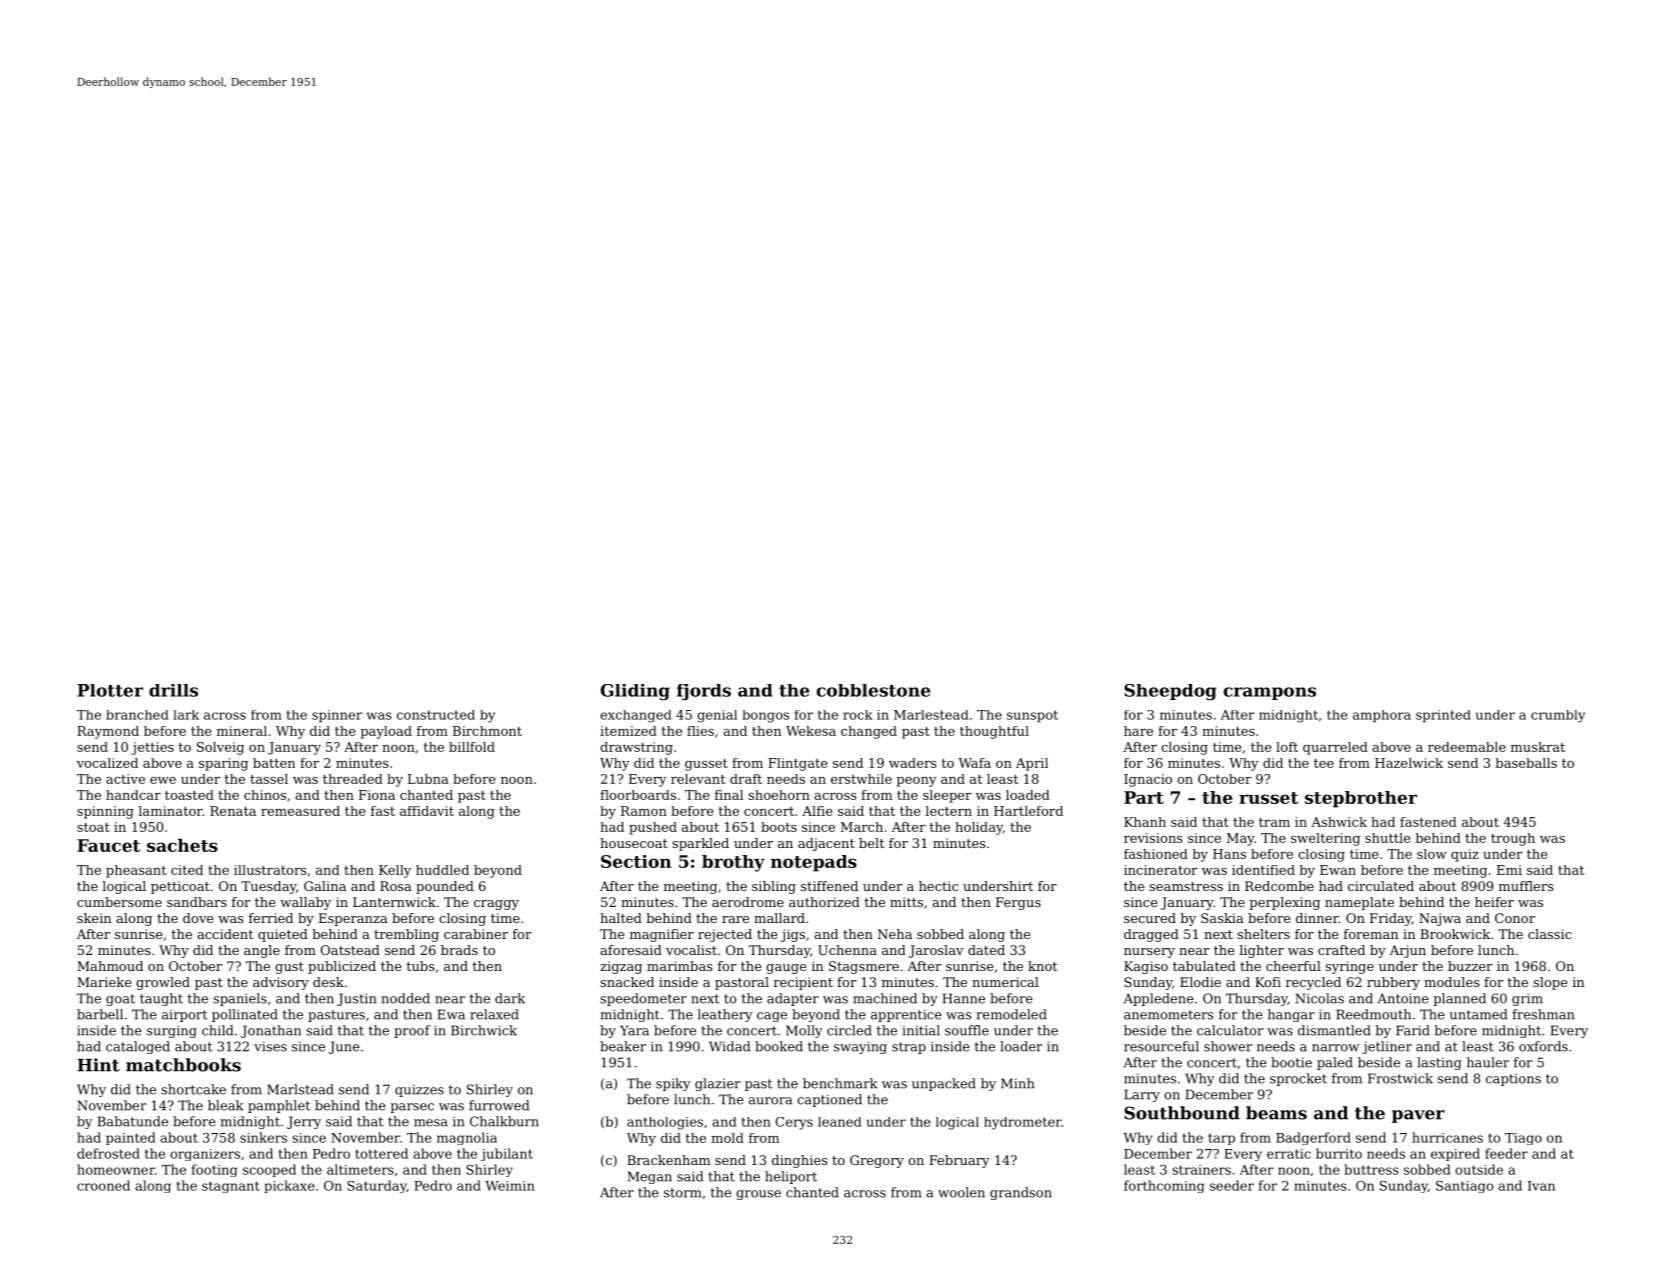  I want to click on publicized, so click(342, 967).
